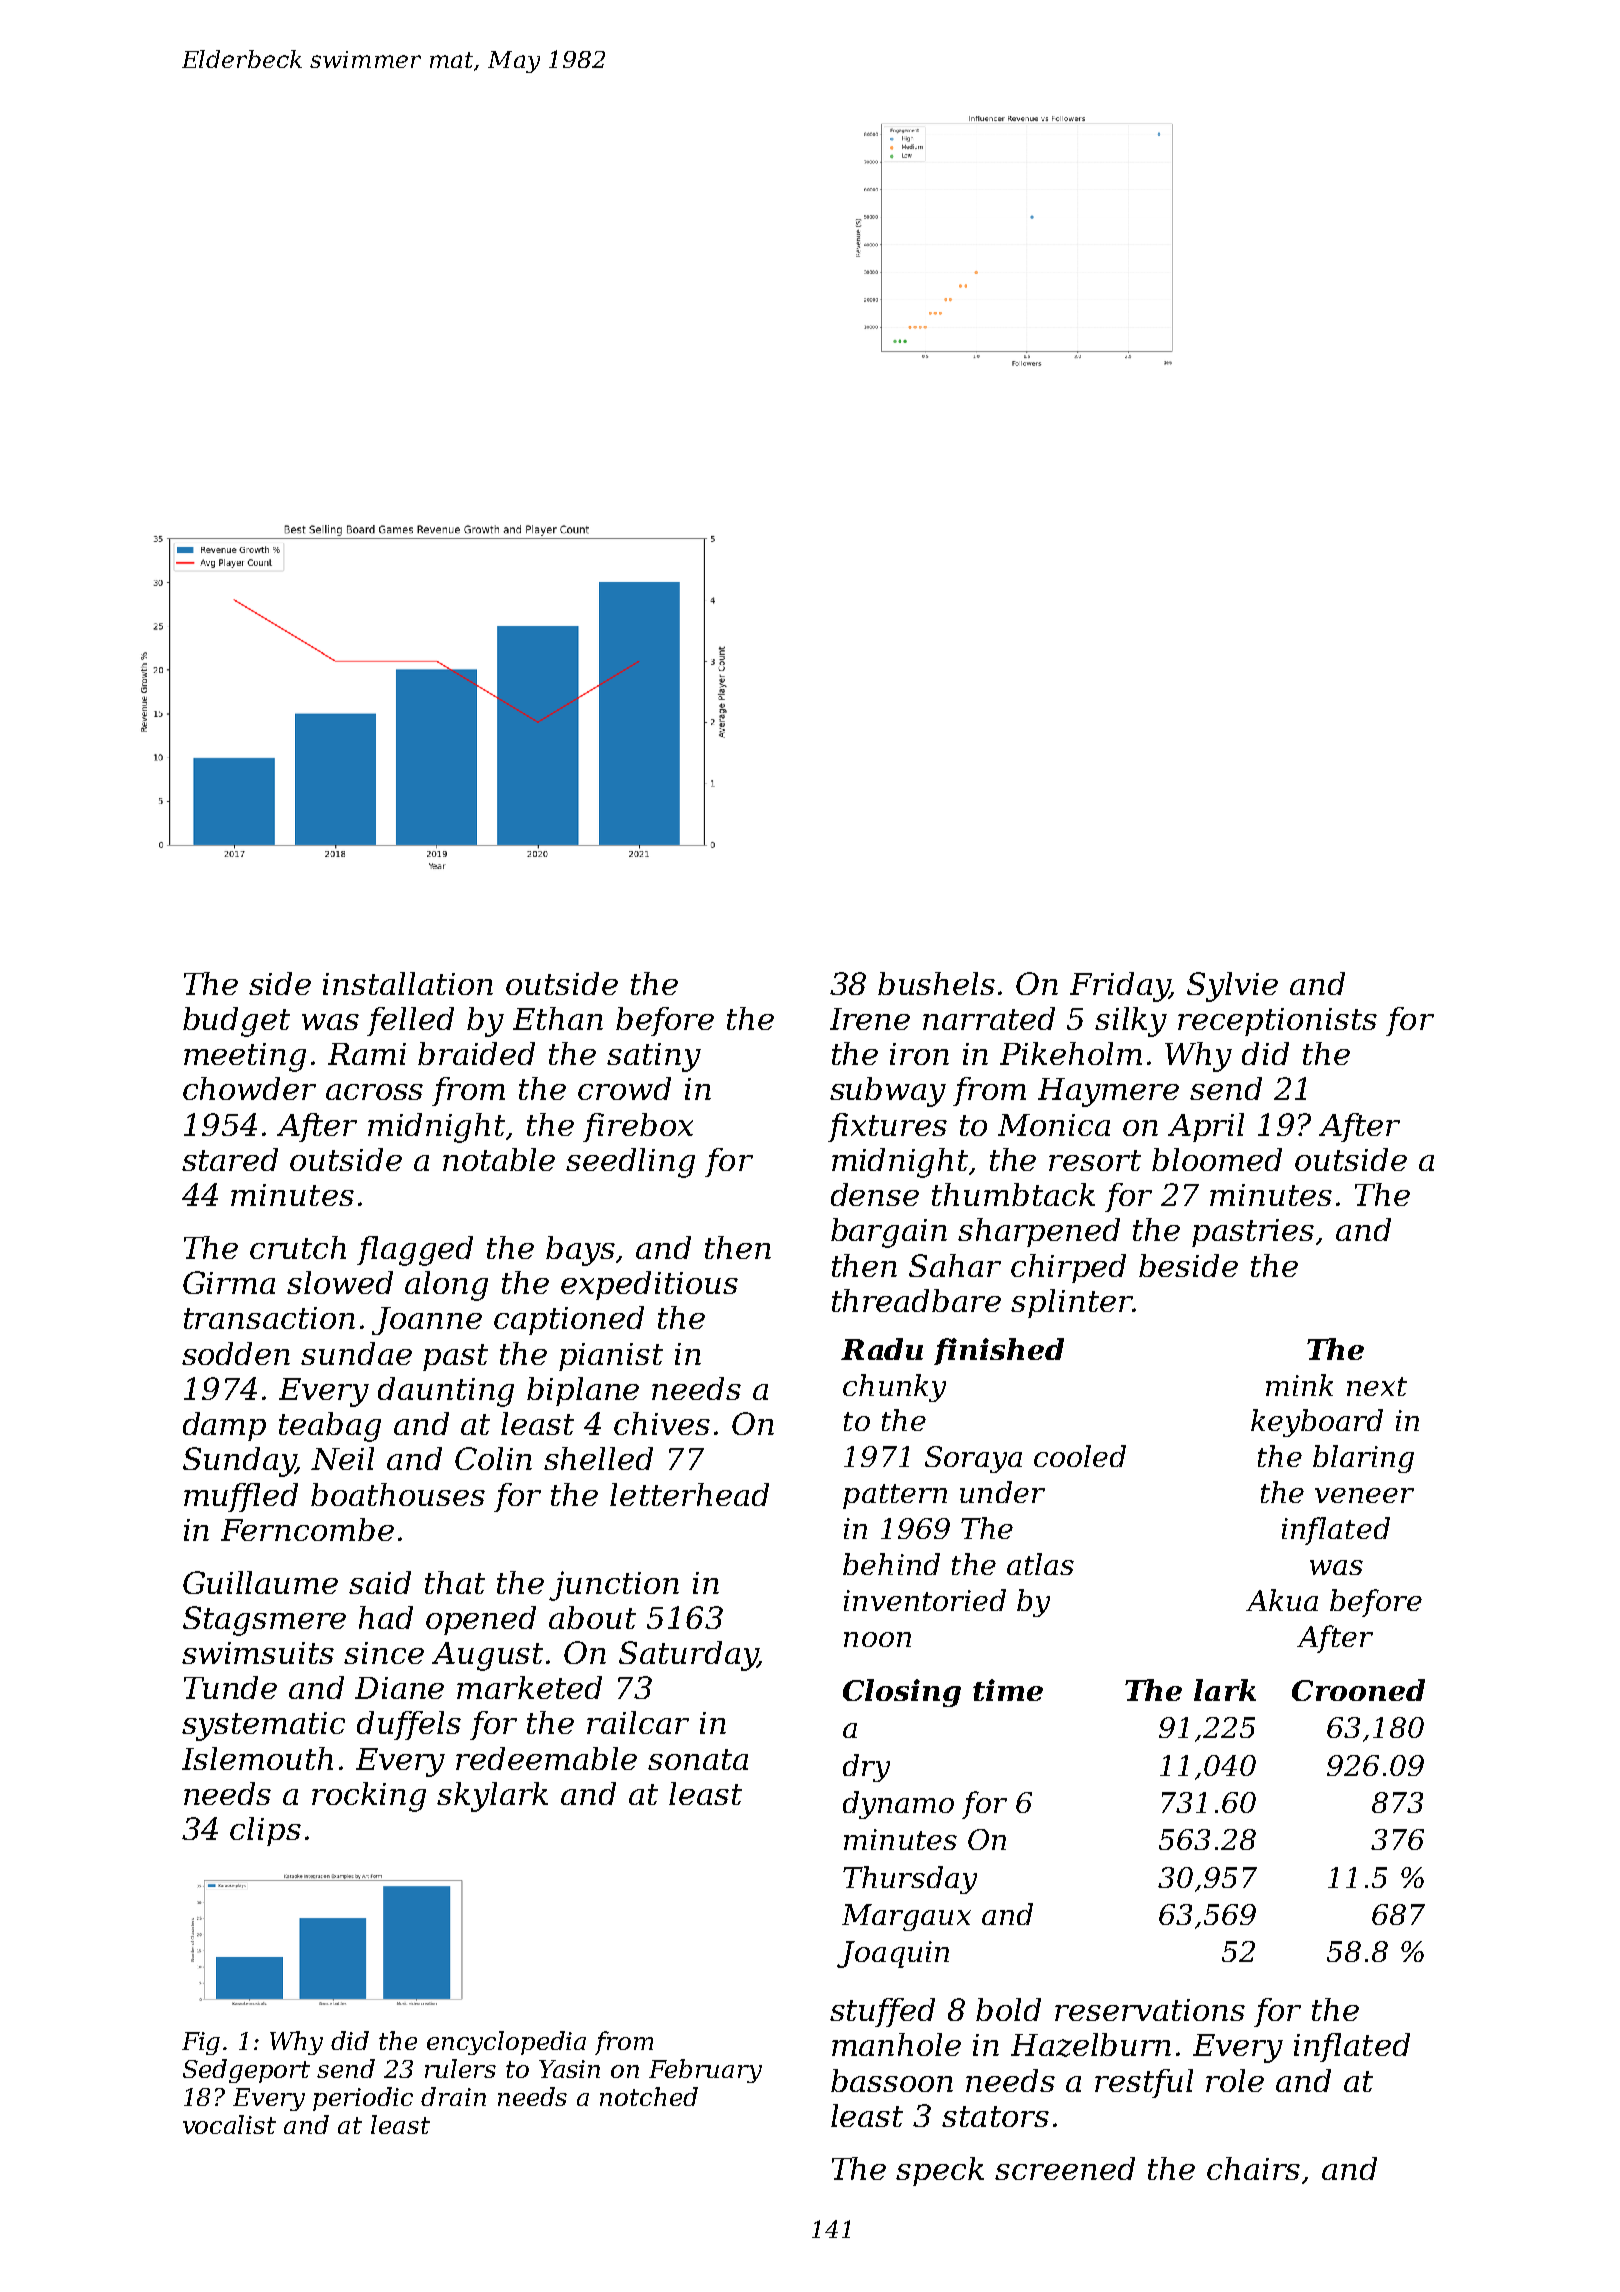 The height and width of the page is (2292, 1620). I want to click on Margaux, so click(906, 1917).
